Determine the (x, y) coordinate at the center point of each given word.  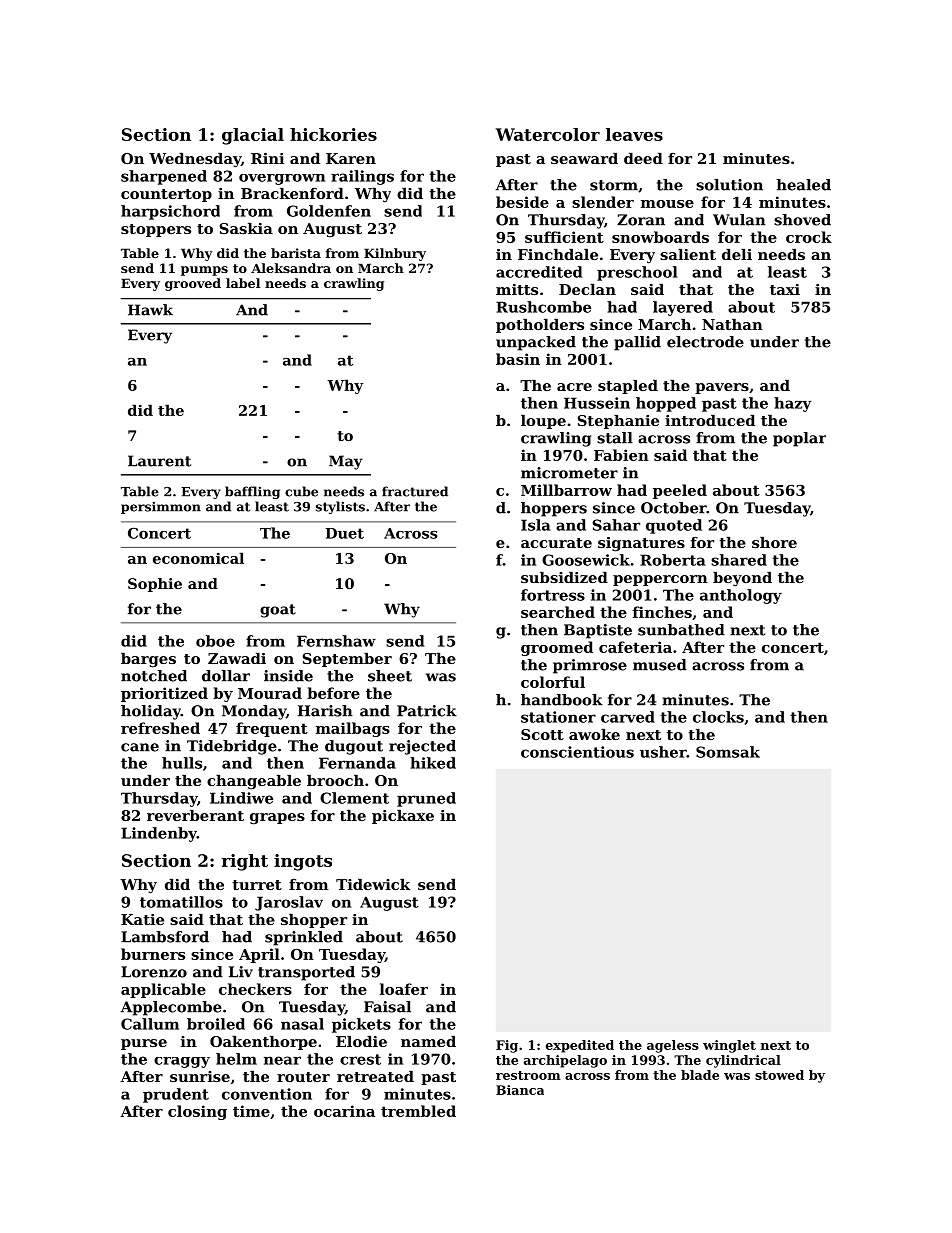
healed (803, 185)
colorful (553, 682)
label (243, 283)
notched (154, 676)
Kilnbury (395, 254)
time (251, 1111)
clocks (718, 717)
